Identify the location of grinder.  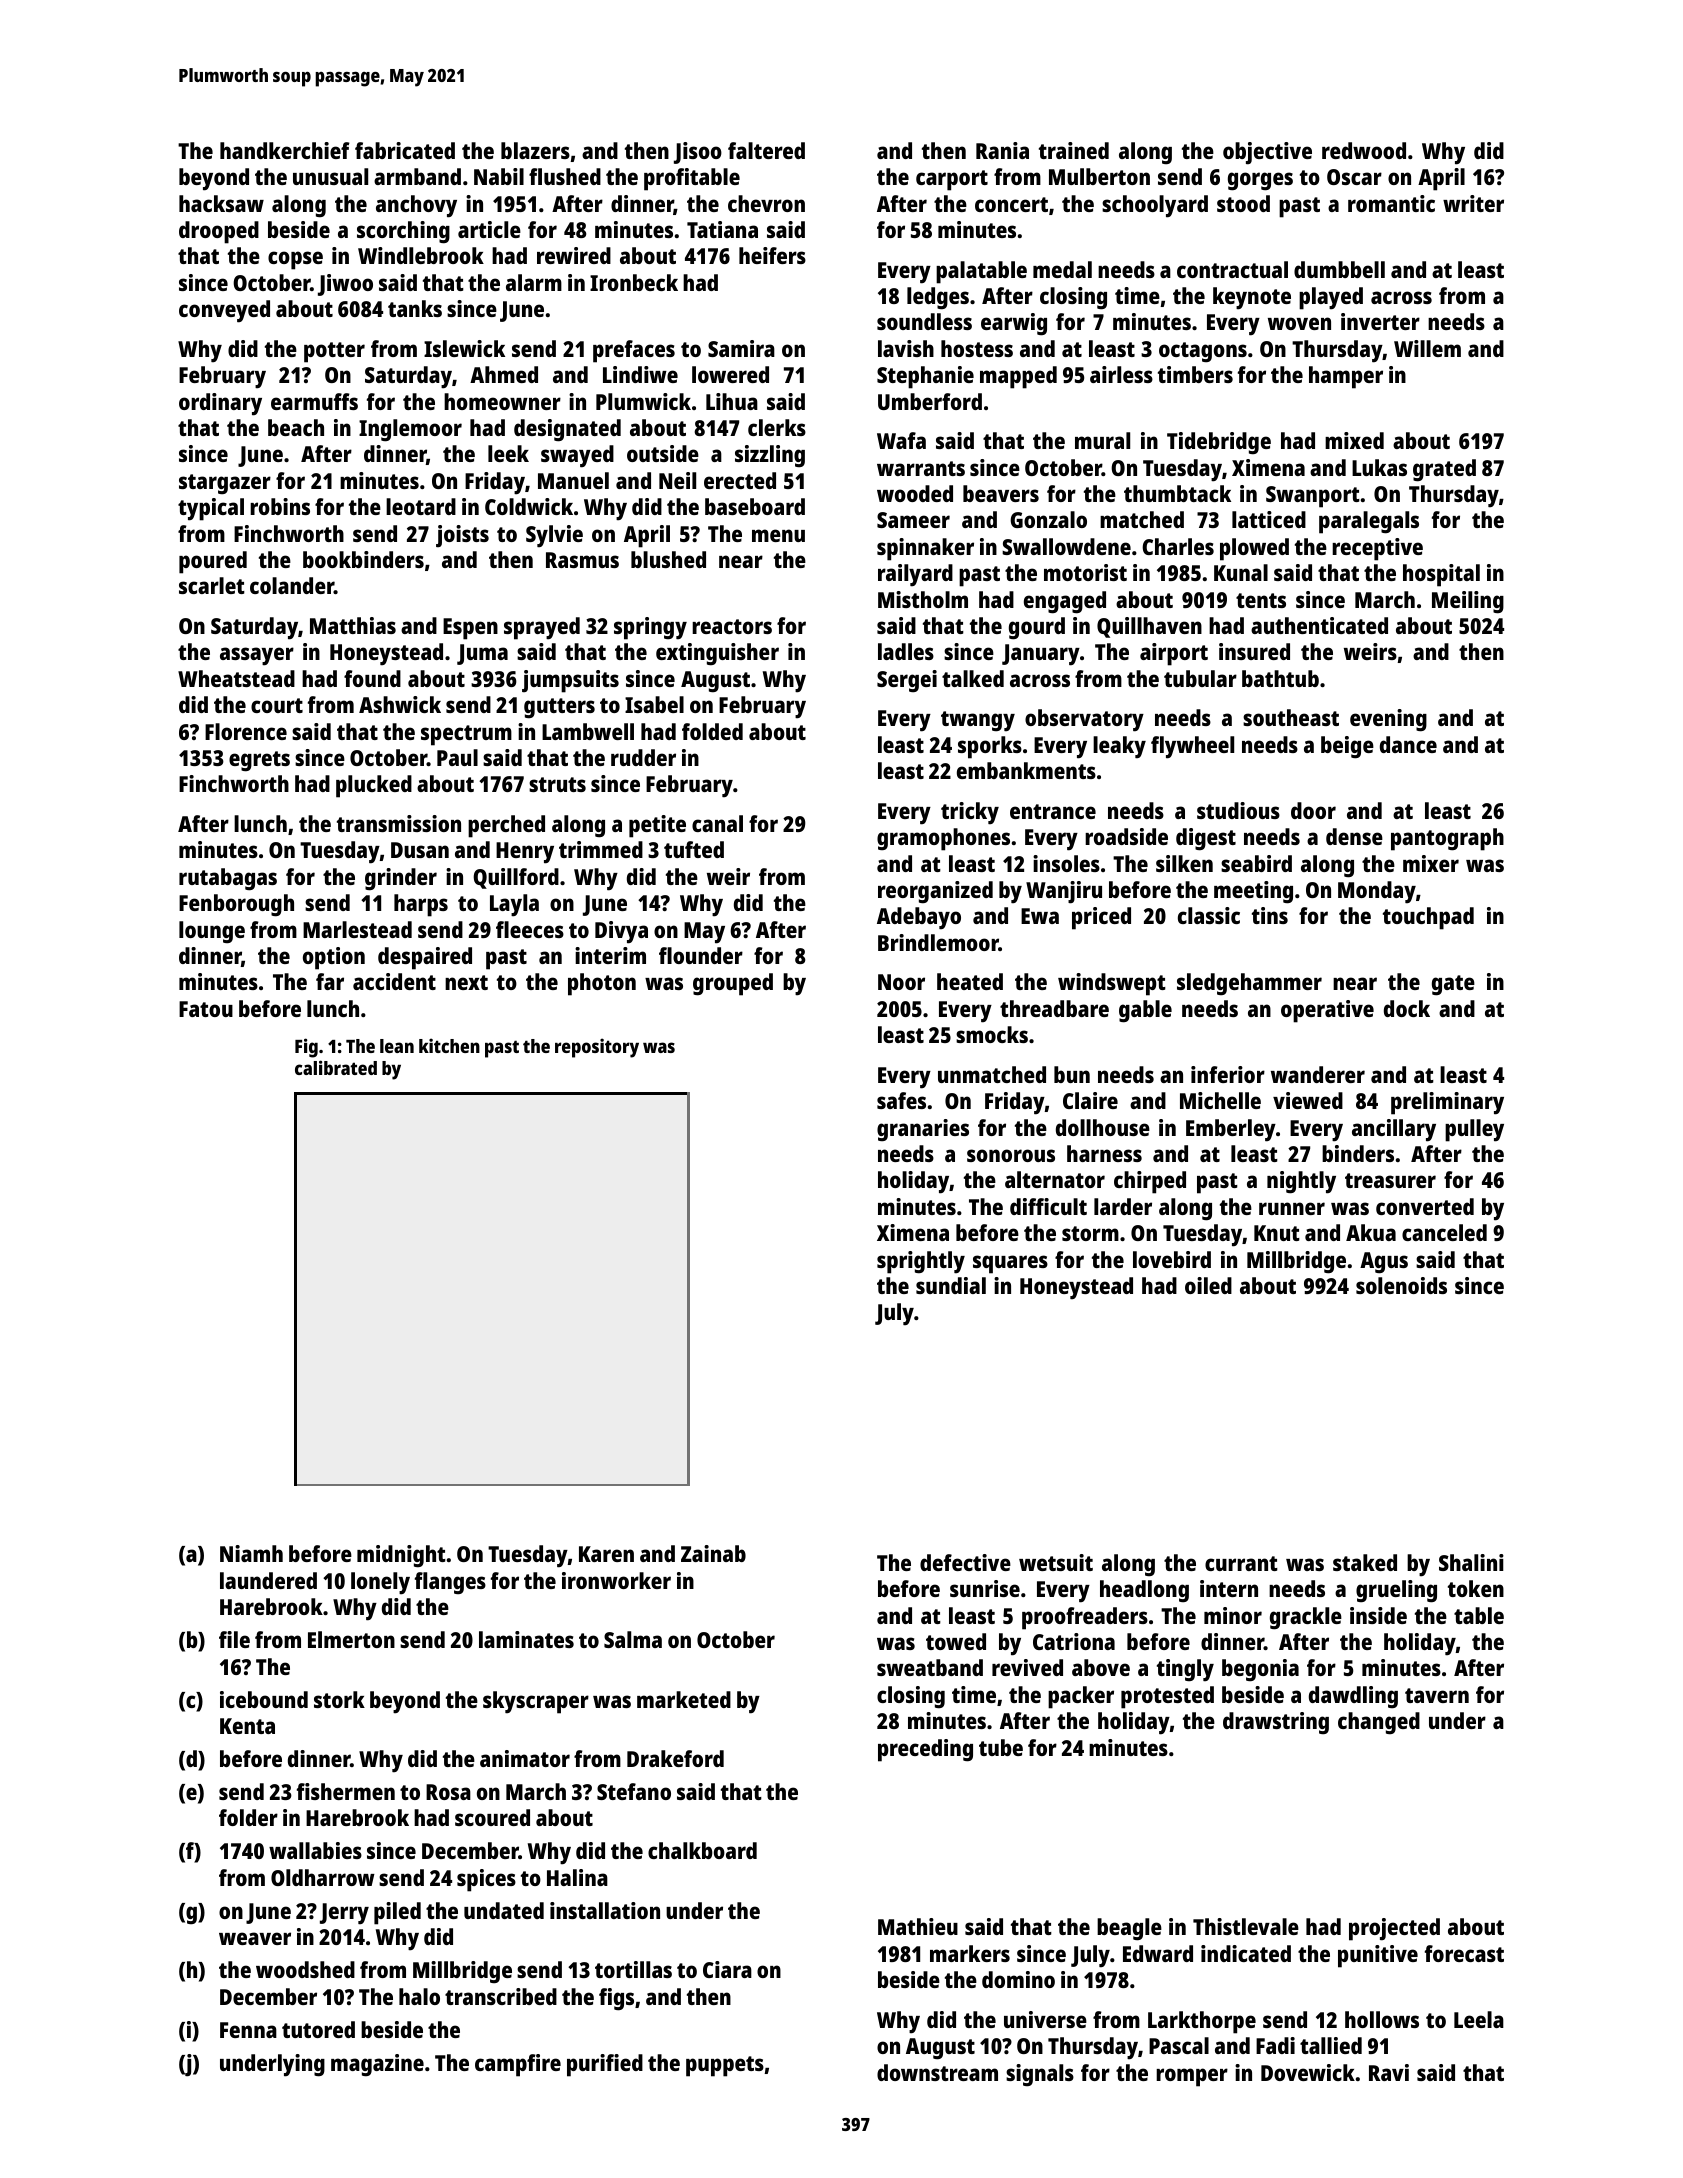
(401, 879).
